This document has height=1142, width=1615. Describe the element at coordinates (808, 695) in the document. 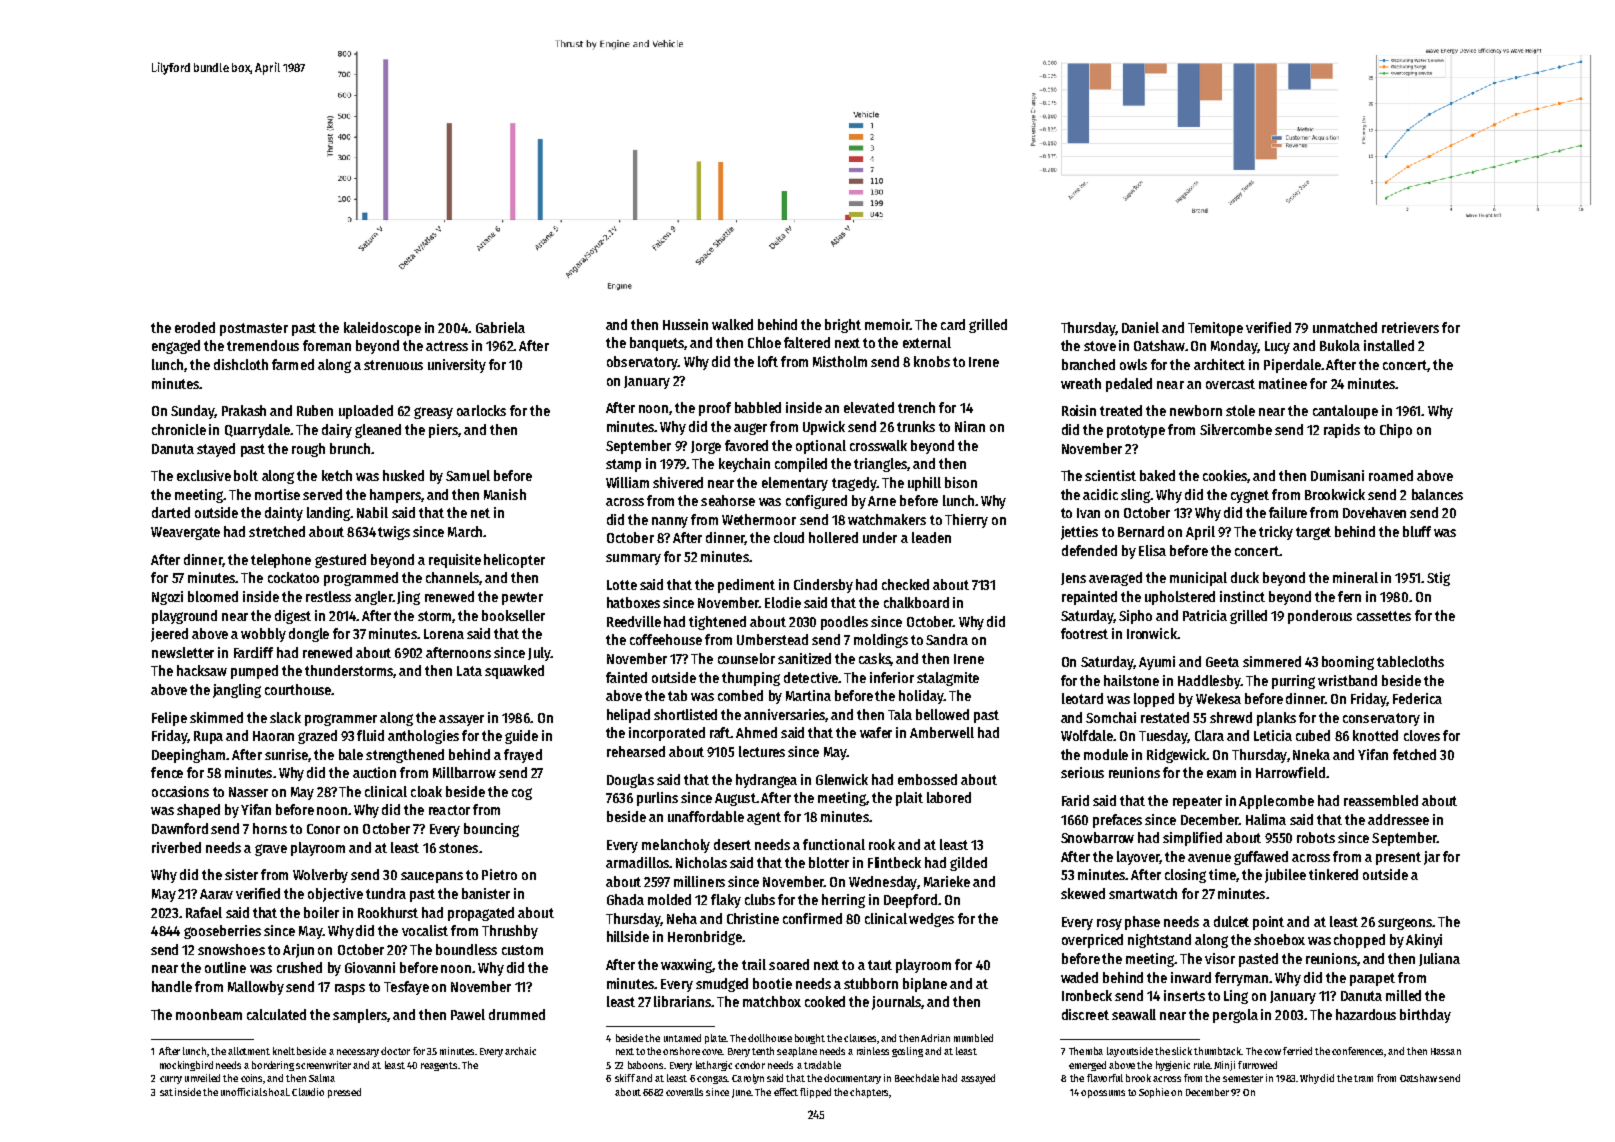

I see `Martina` at that location.
